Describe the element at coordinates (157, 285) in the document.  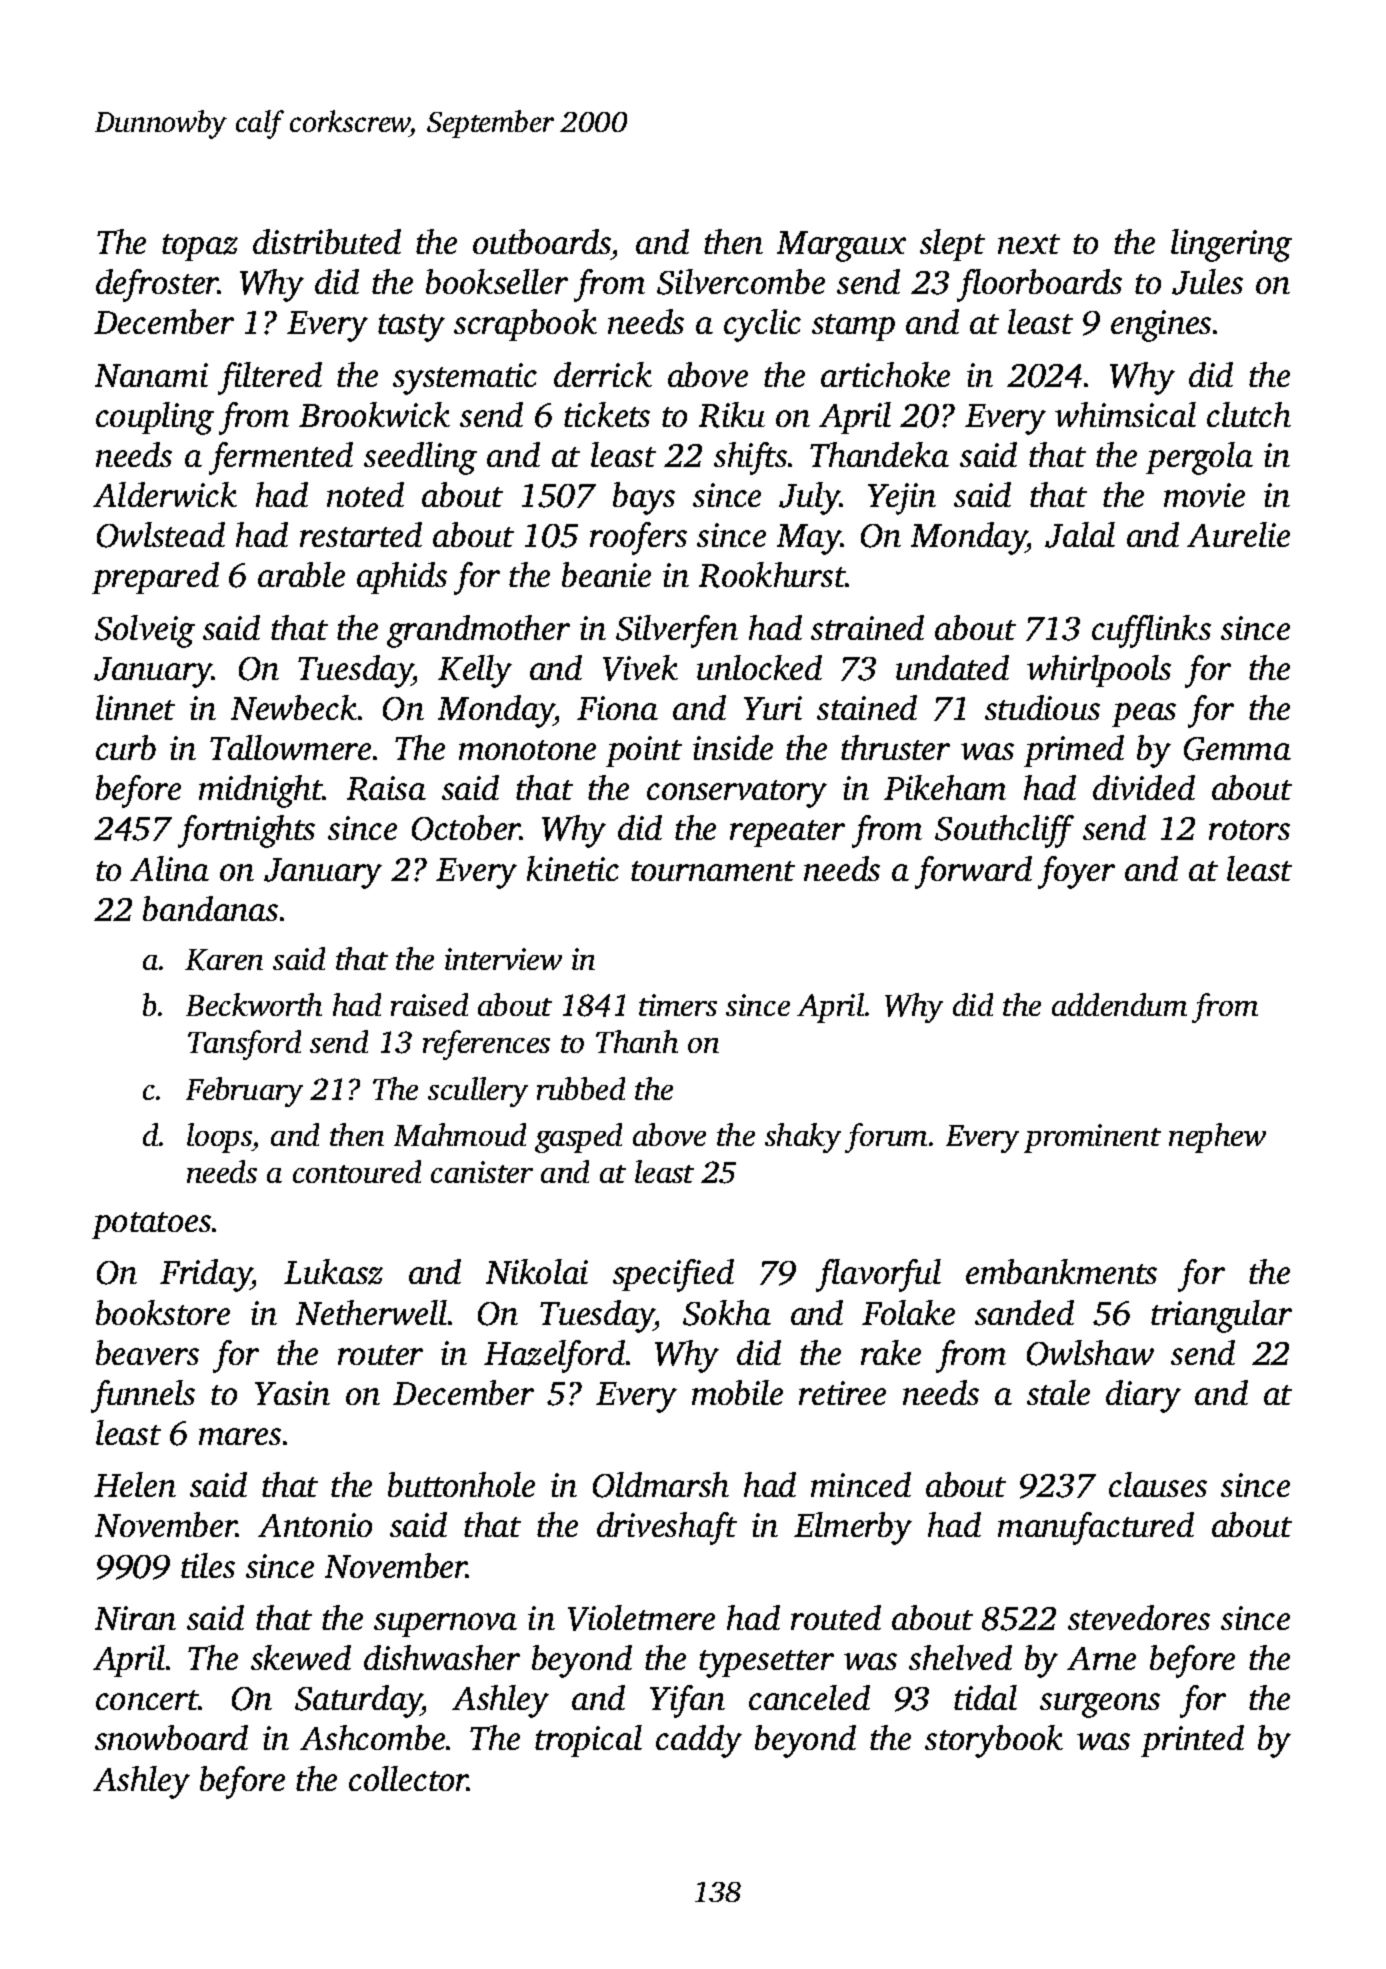
I see `defroster` at that location.
